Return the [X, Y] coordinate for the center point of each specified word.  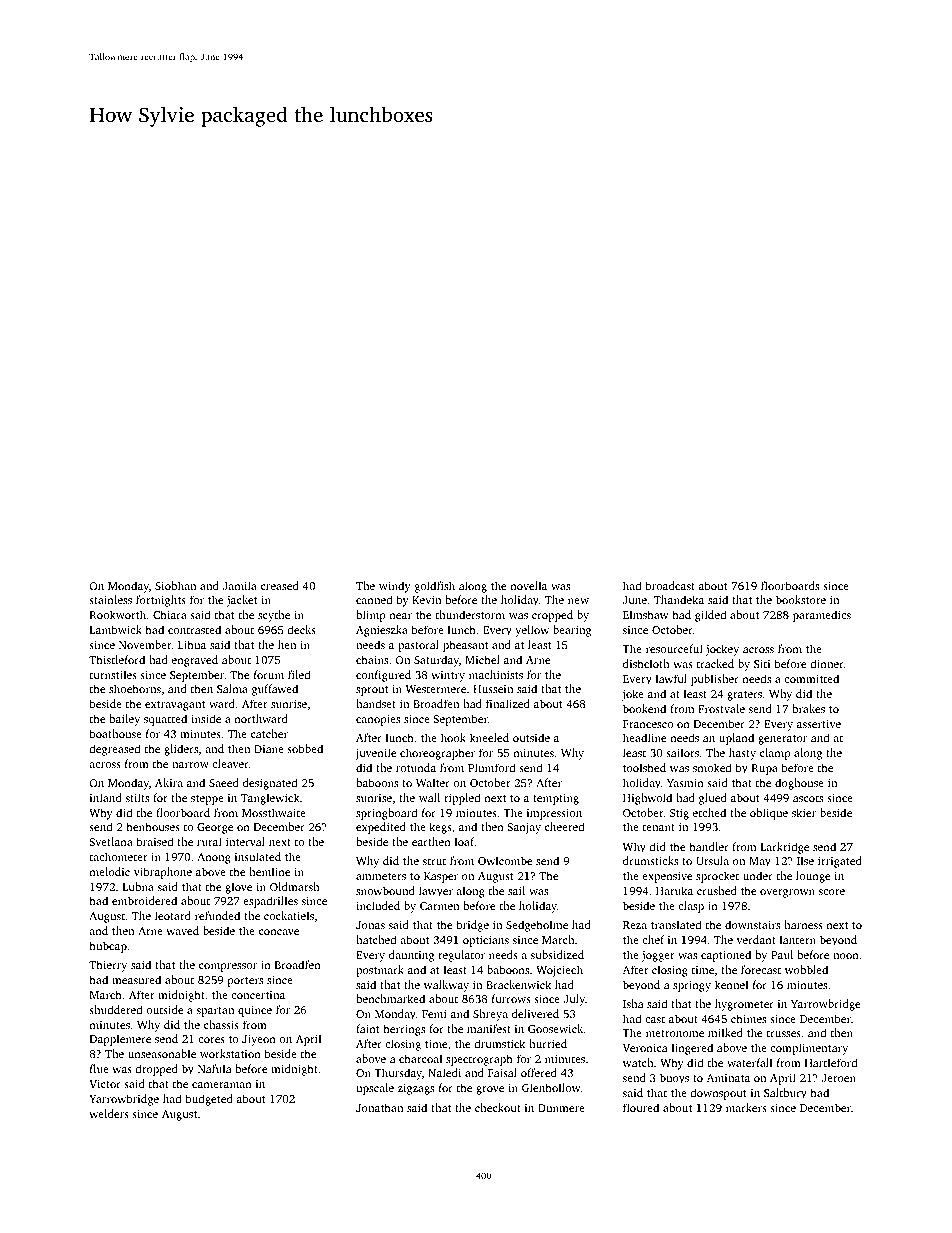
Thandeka [679, 599]
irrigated [840, 862]
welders [109, 1113]
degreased [114, 750]
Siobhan [175, 585]
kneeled [489, 737]
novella [529, 585]
